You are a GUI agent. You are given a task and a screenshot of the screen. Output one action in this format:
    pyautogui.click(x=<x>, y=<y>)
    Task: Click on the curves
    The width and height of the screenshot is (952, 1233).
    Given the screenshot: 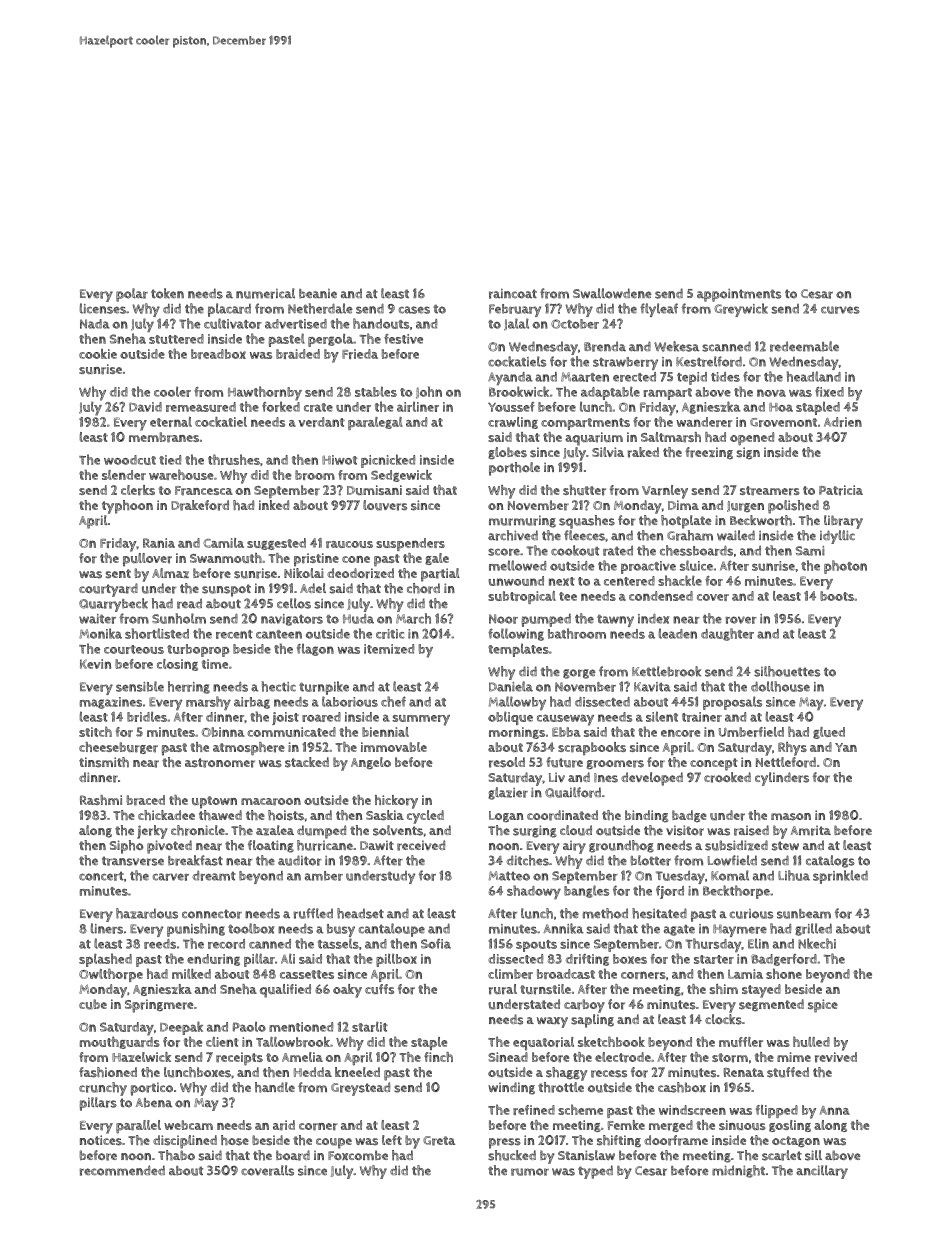 What is the action you would take?
    pyautogui.click(x=840, y=310)
